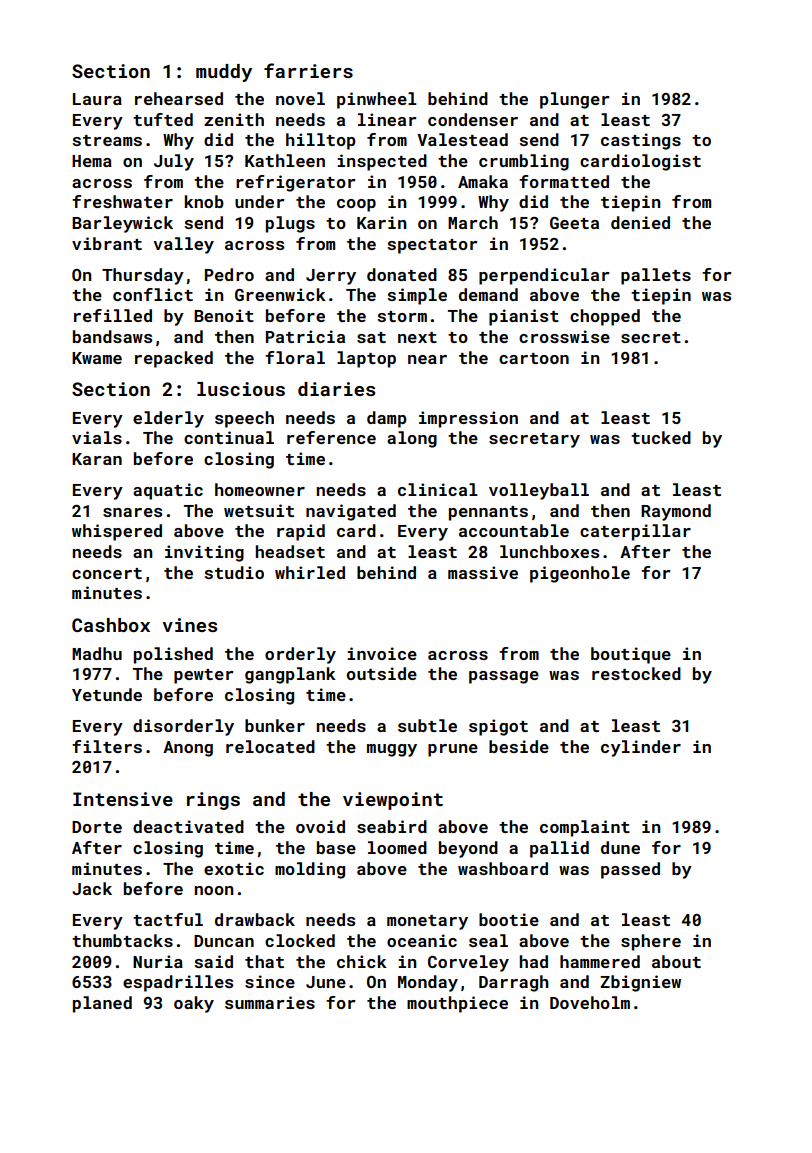  Describe the element at coordinates (97, 653) in the page. I see `Madhu` at that location.
